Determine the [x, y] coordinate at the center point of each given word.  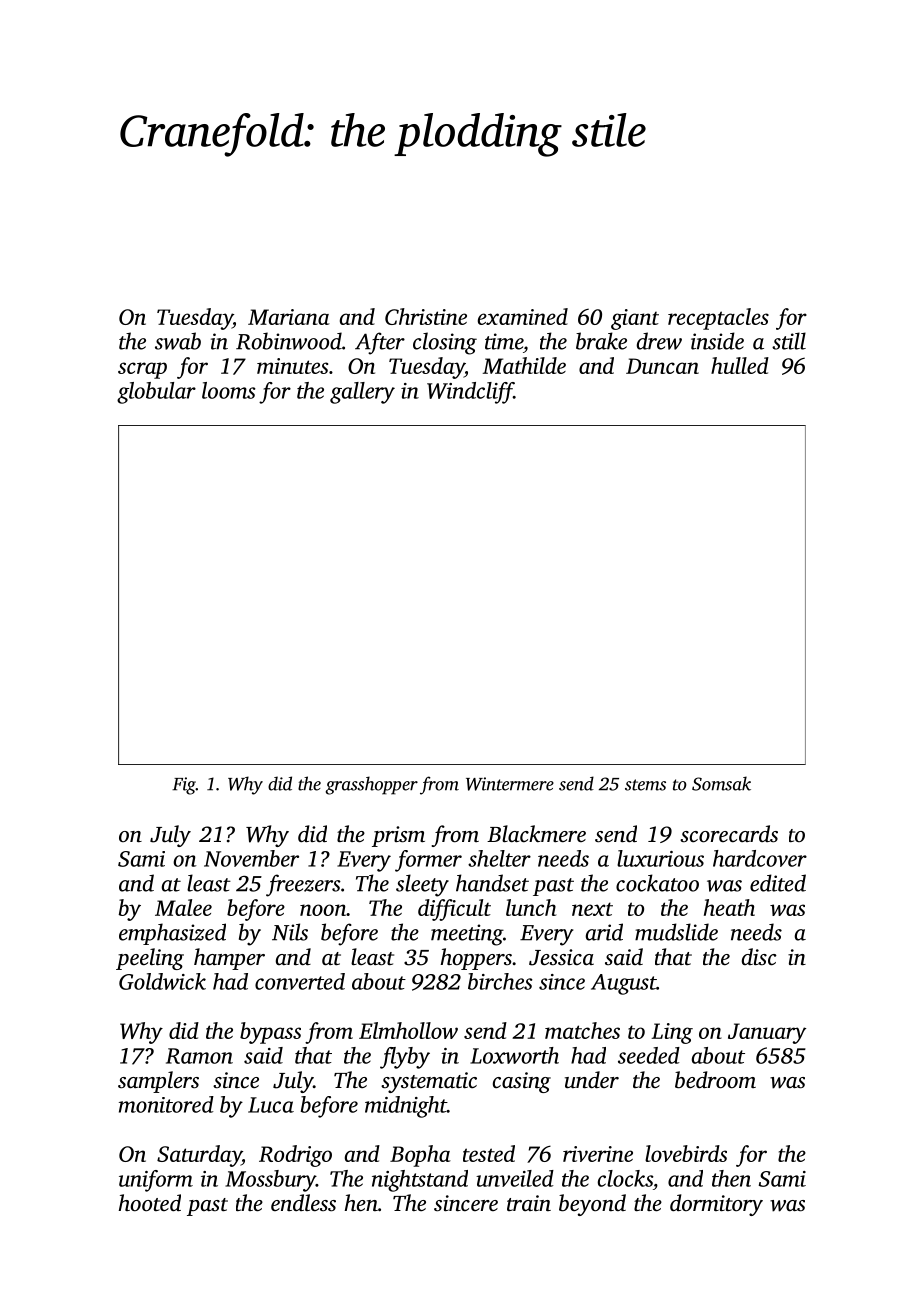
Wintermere [510, 784]
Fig [184, 786]
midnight [406, 1107]
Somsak [721, 783]
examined [523, 316]
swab [178, 341]
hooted [150, 1203]
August [624, 984]
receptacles [718, 319]
